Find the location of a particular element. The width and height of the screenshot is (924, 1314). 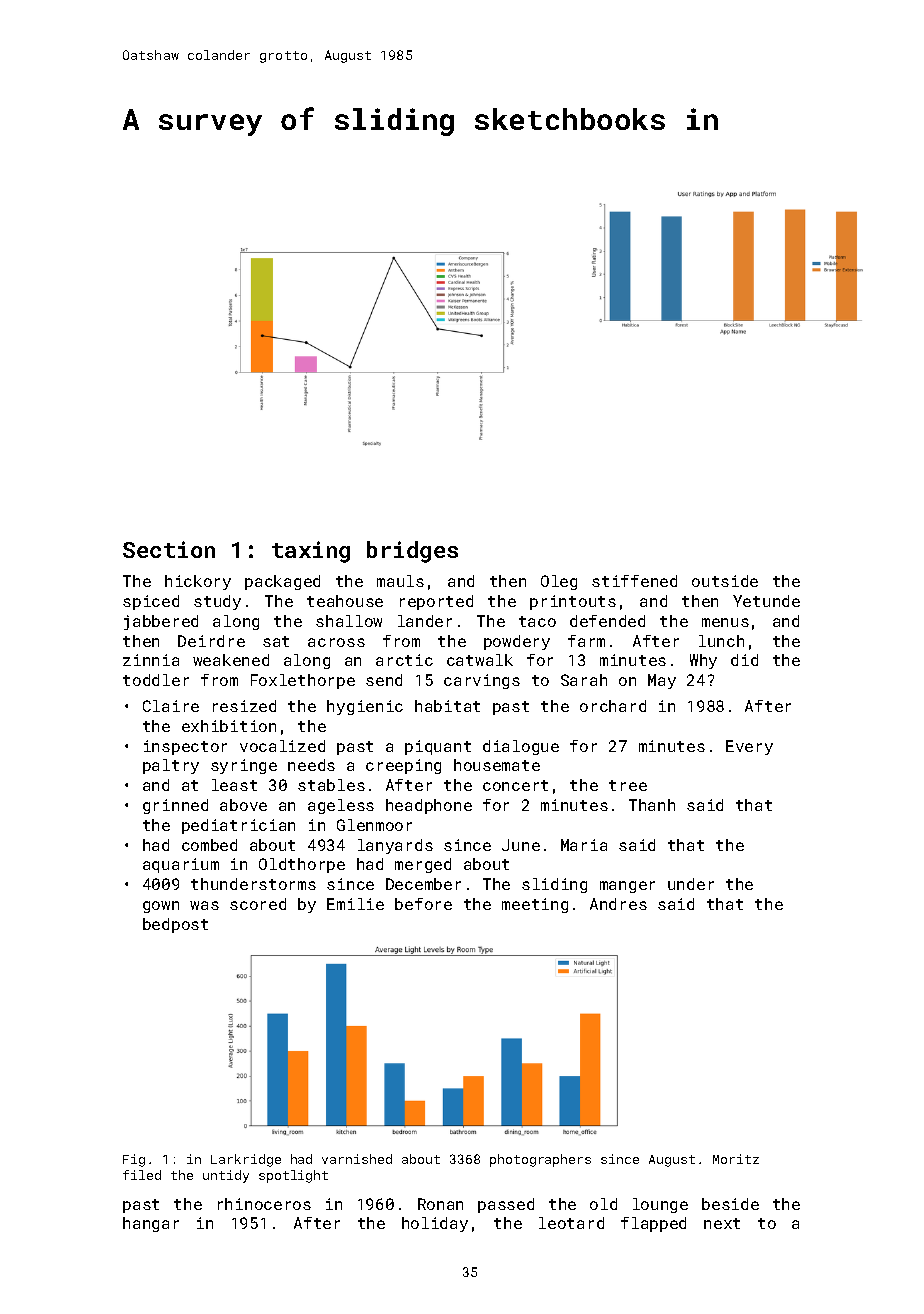

bedpost is located at coordinates (175, 925).
